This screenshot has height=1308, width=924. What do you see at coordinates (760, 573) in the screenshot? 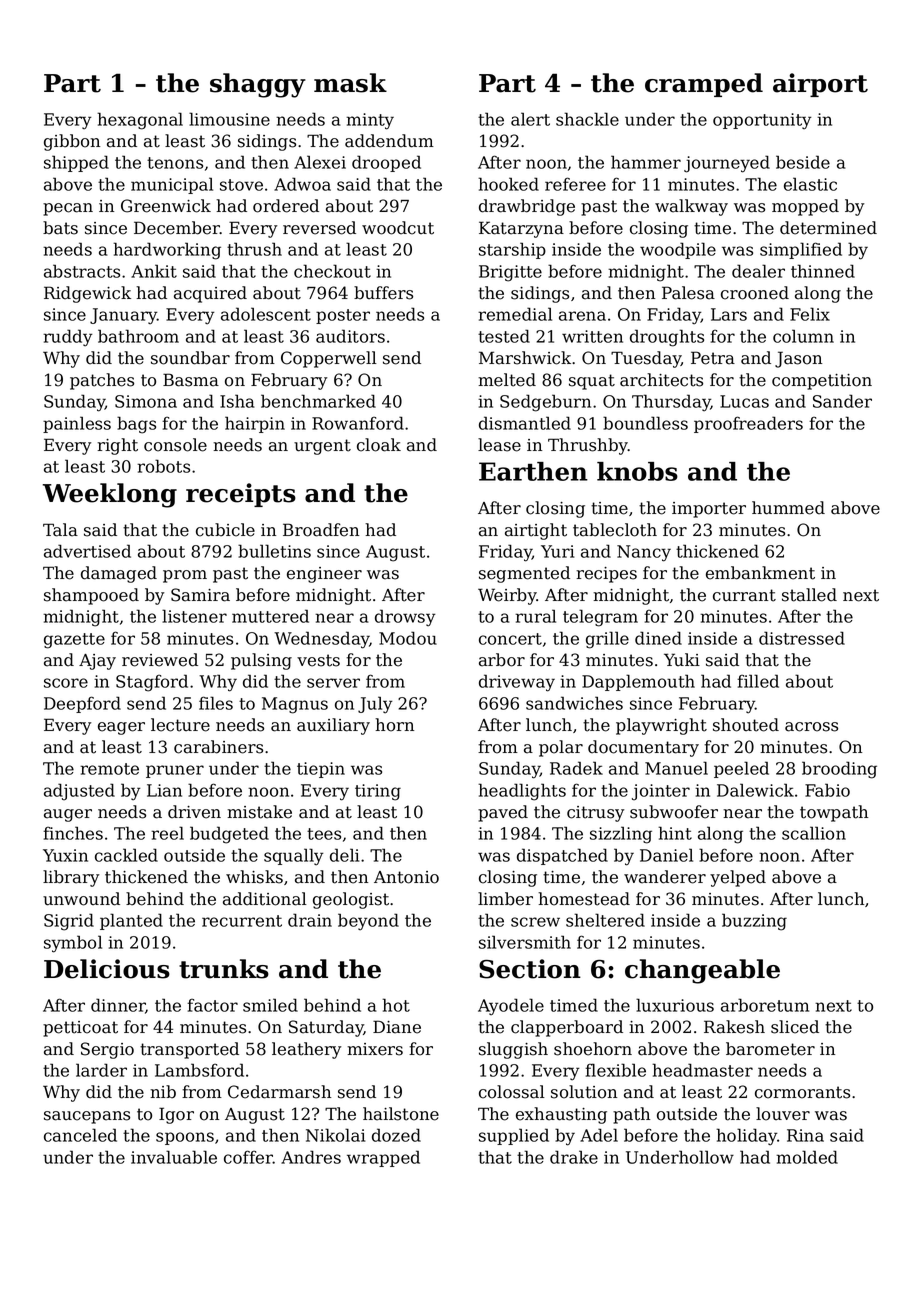
I see `embankment` at bounding box center [760, 573].
